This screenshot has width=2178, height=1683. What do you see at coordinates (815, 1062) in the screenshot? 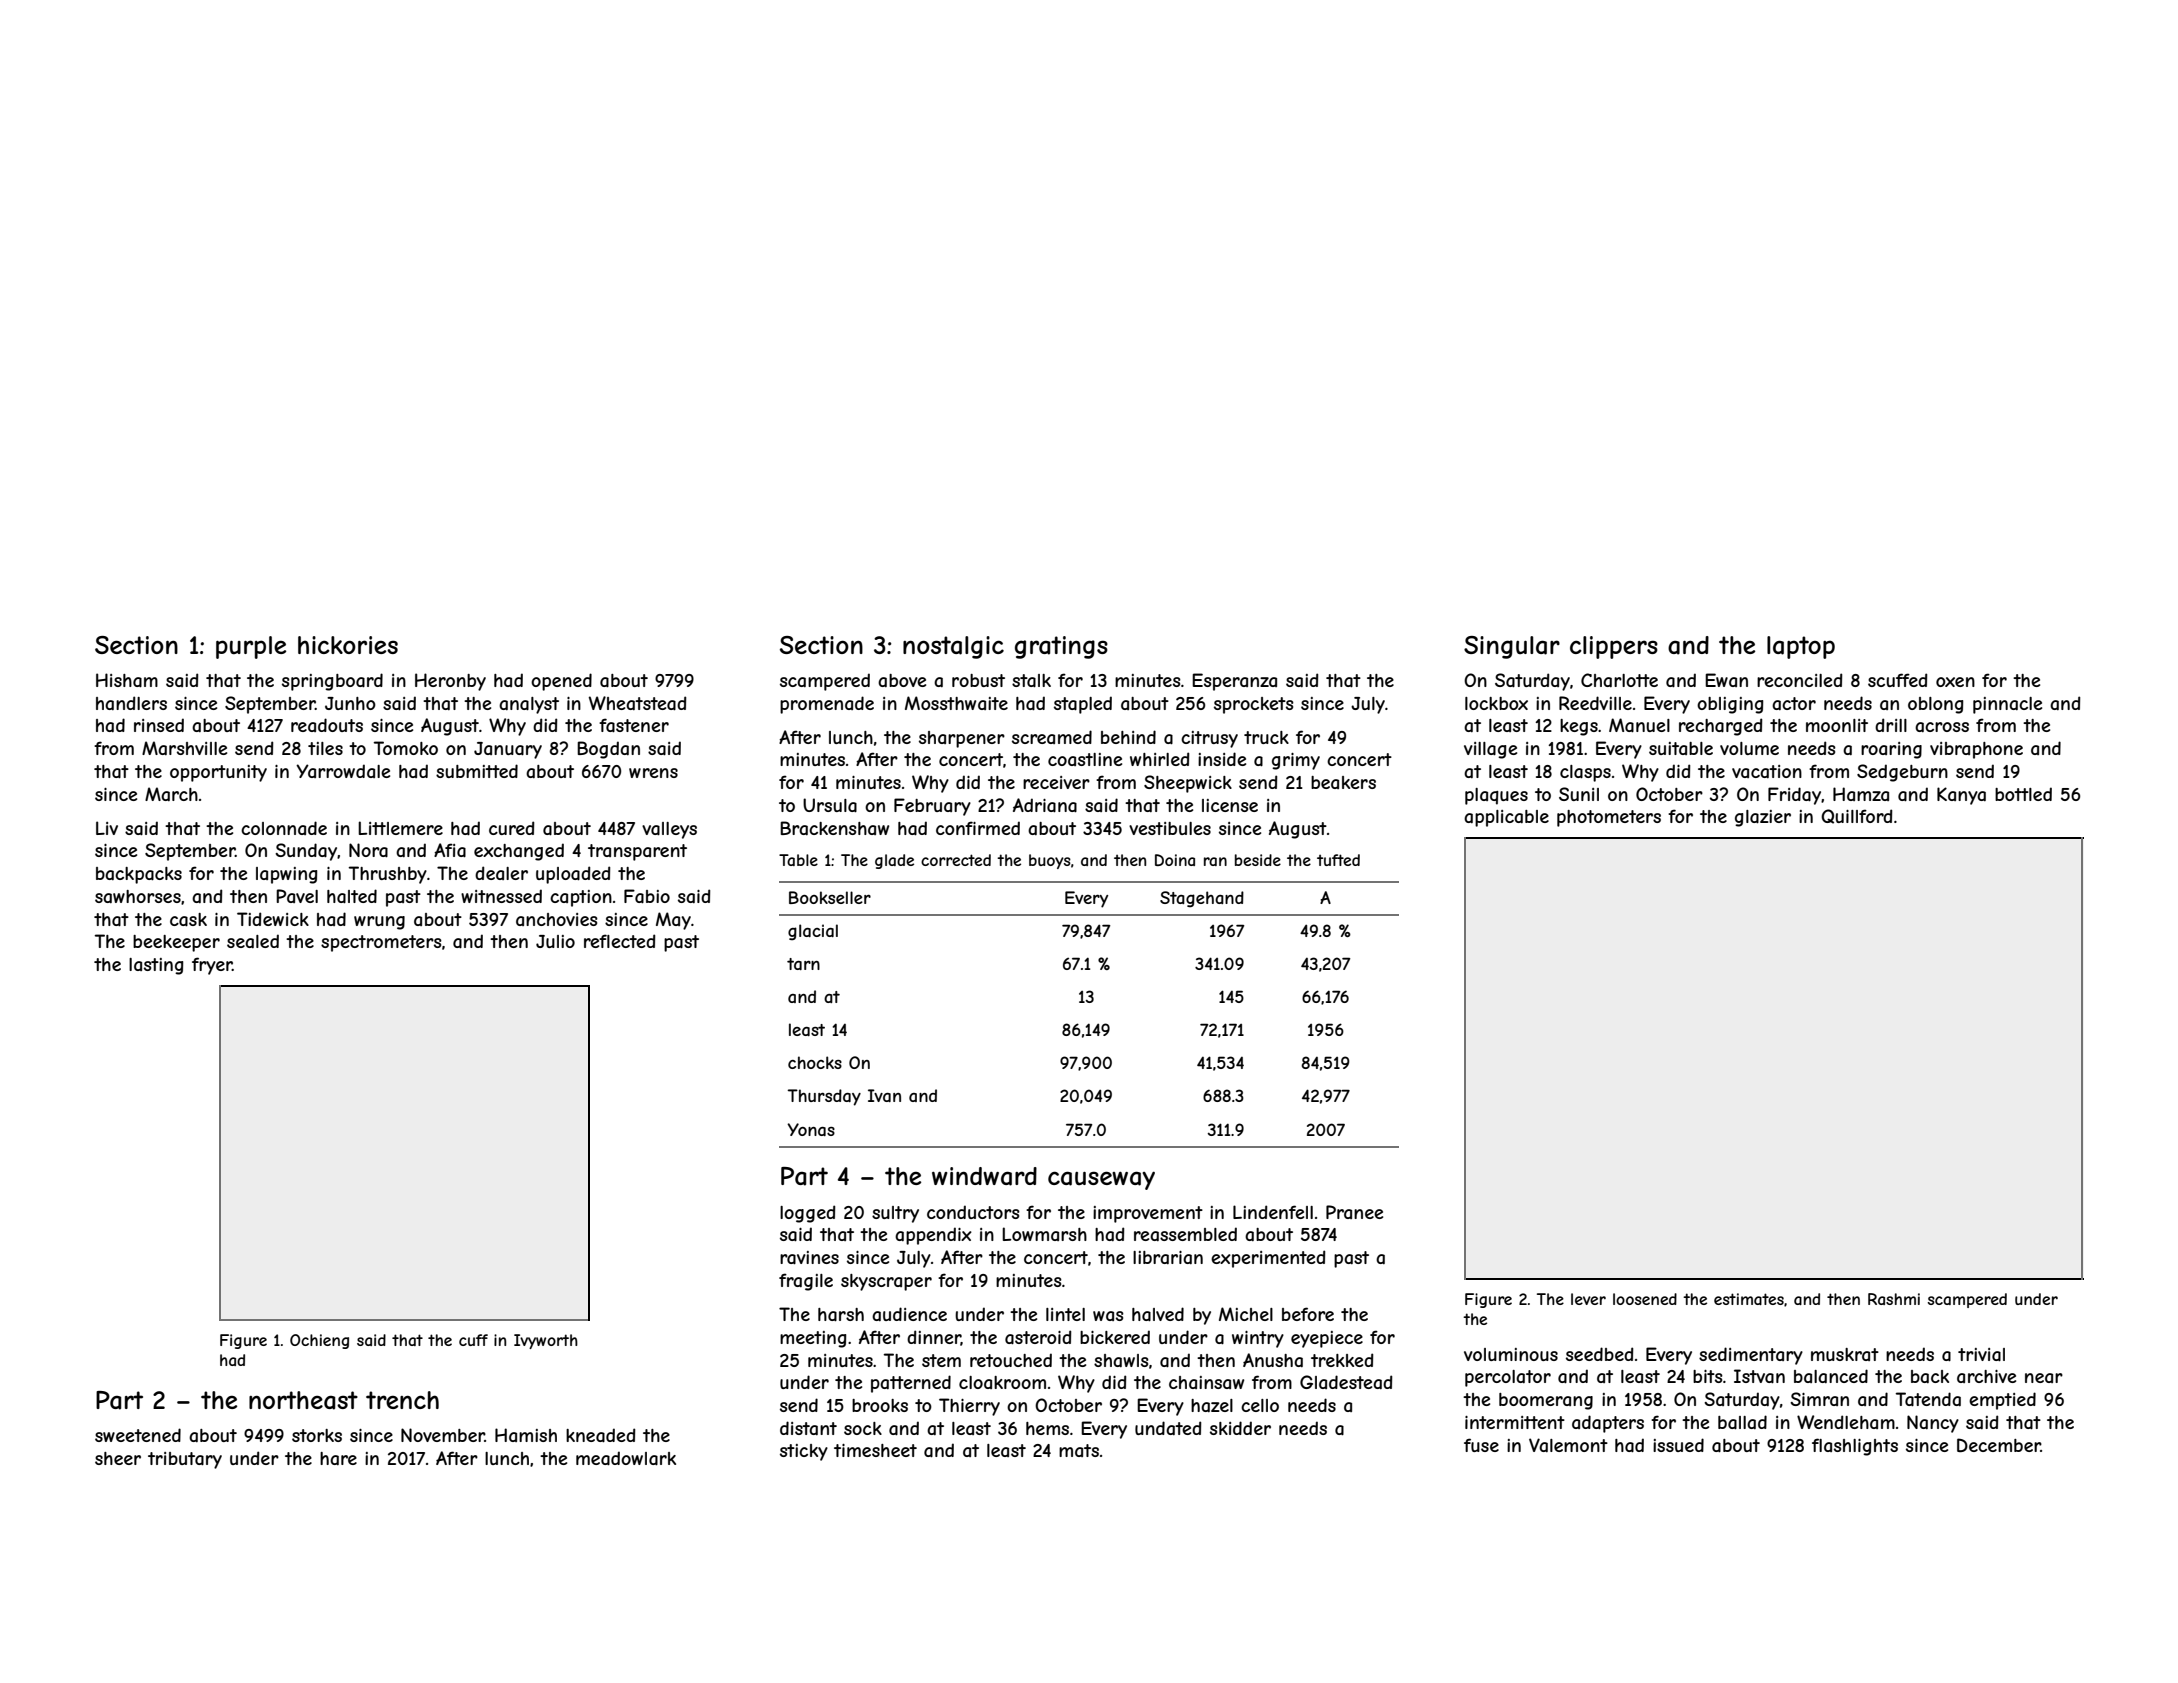
I see `chocks` at bounding box center [815, 1062].
